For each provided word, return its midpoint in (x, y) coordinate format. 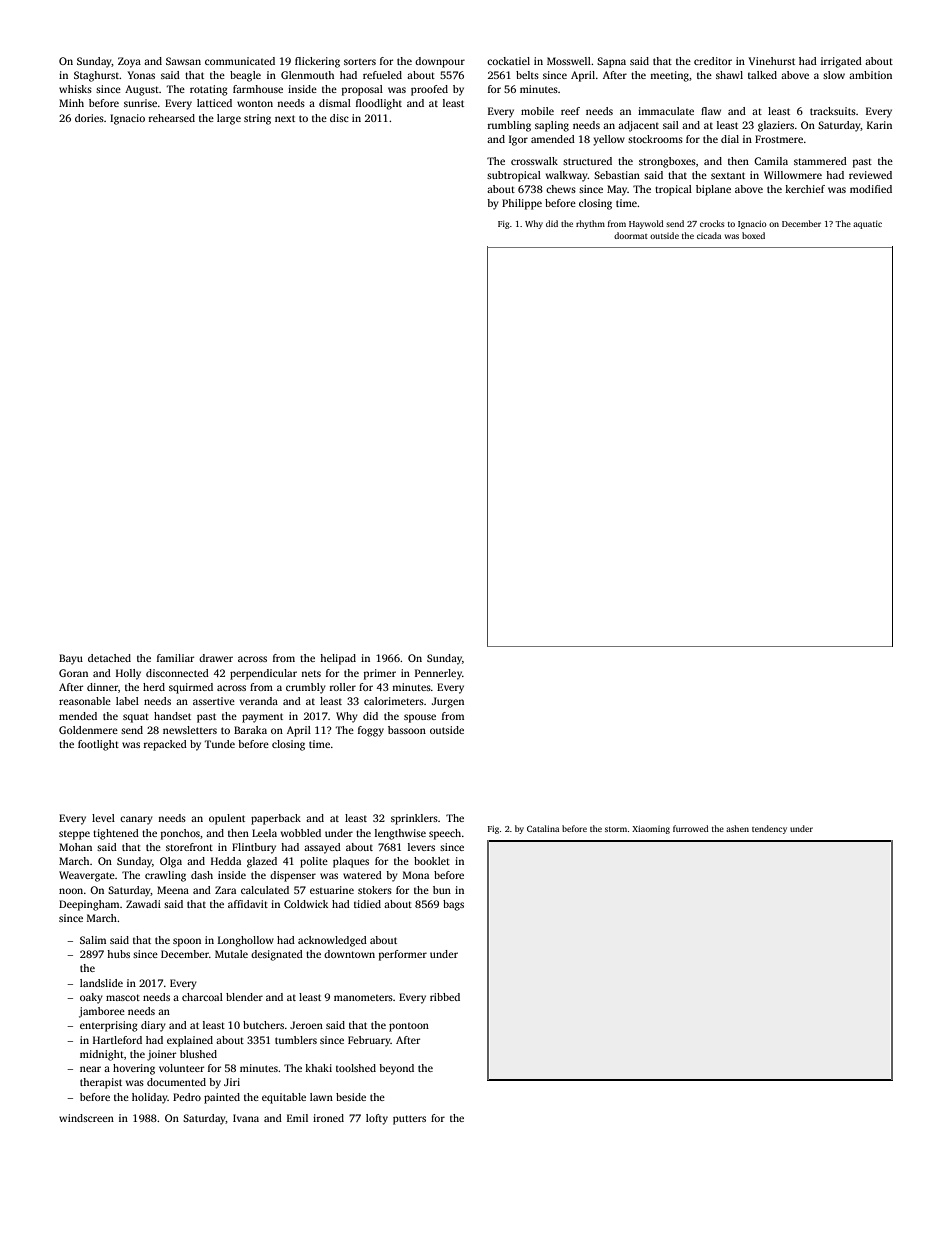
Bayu (71, 659)
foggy (371, 731)
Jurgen (448, 702)
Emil (297, 1118)
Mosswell (569, 61)
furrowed (691, 828)
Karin (879, 125)
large (229, 119)
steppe (74, 835)
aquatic (867, 225)
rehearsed (172, 118)
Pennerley (438, 674)
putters (409, 1120)
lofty (377, 1119)
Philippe (522, 204)
